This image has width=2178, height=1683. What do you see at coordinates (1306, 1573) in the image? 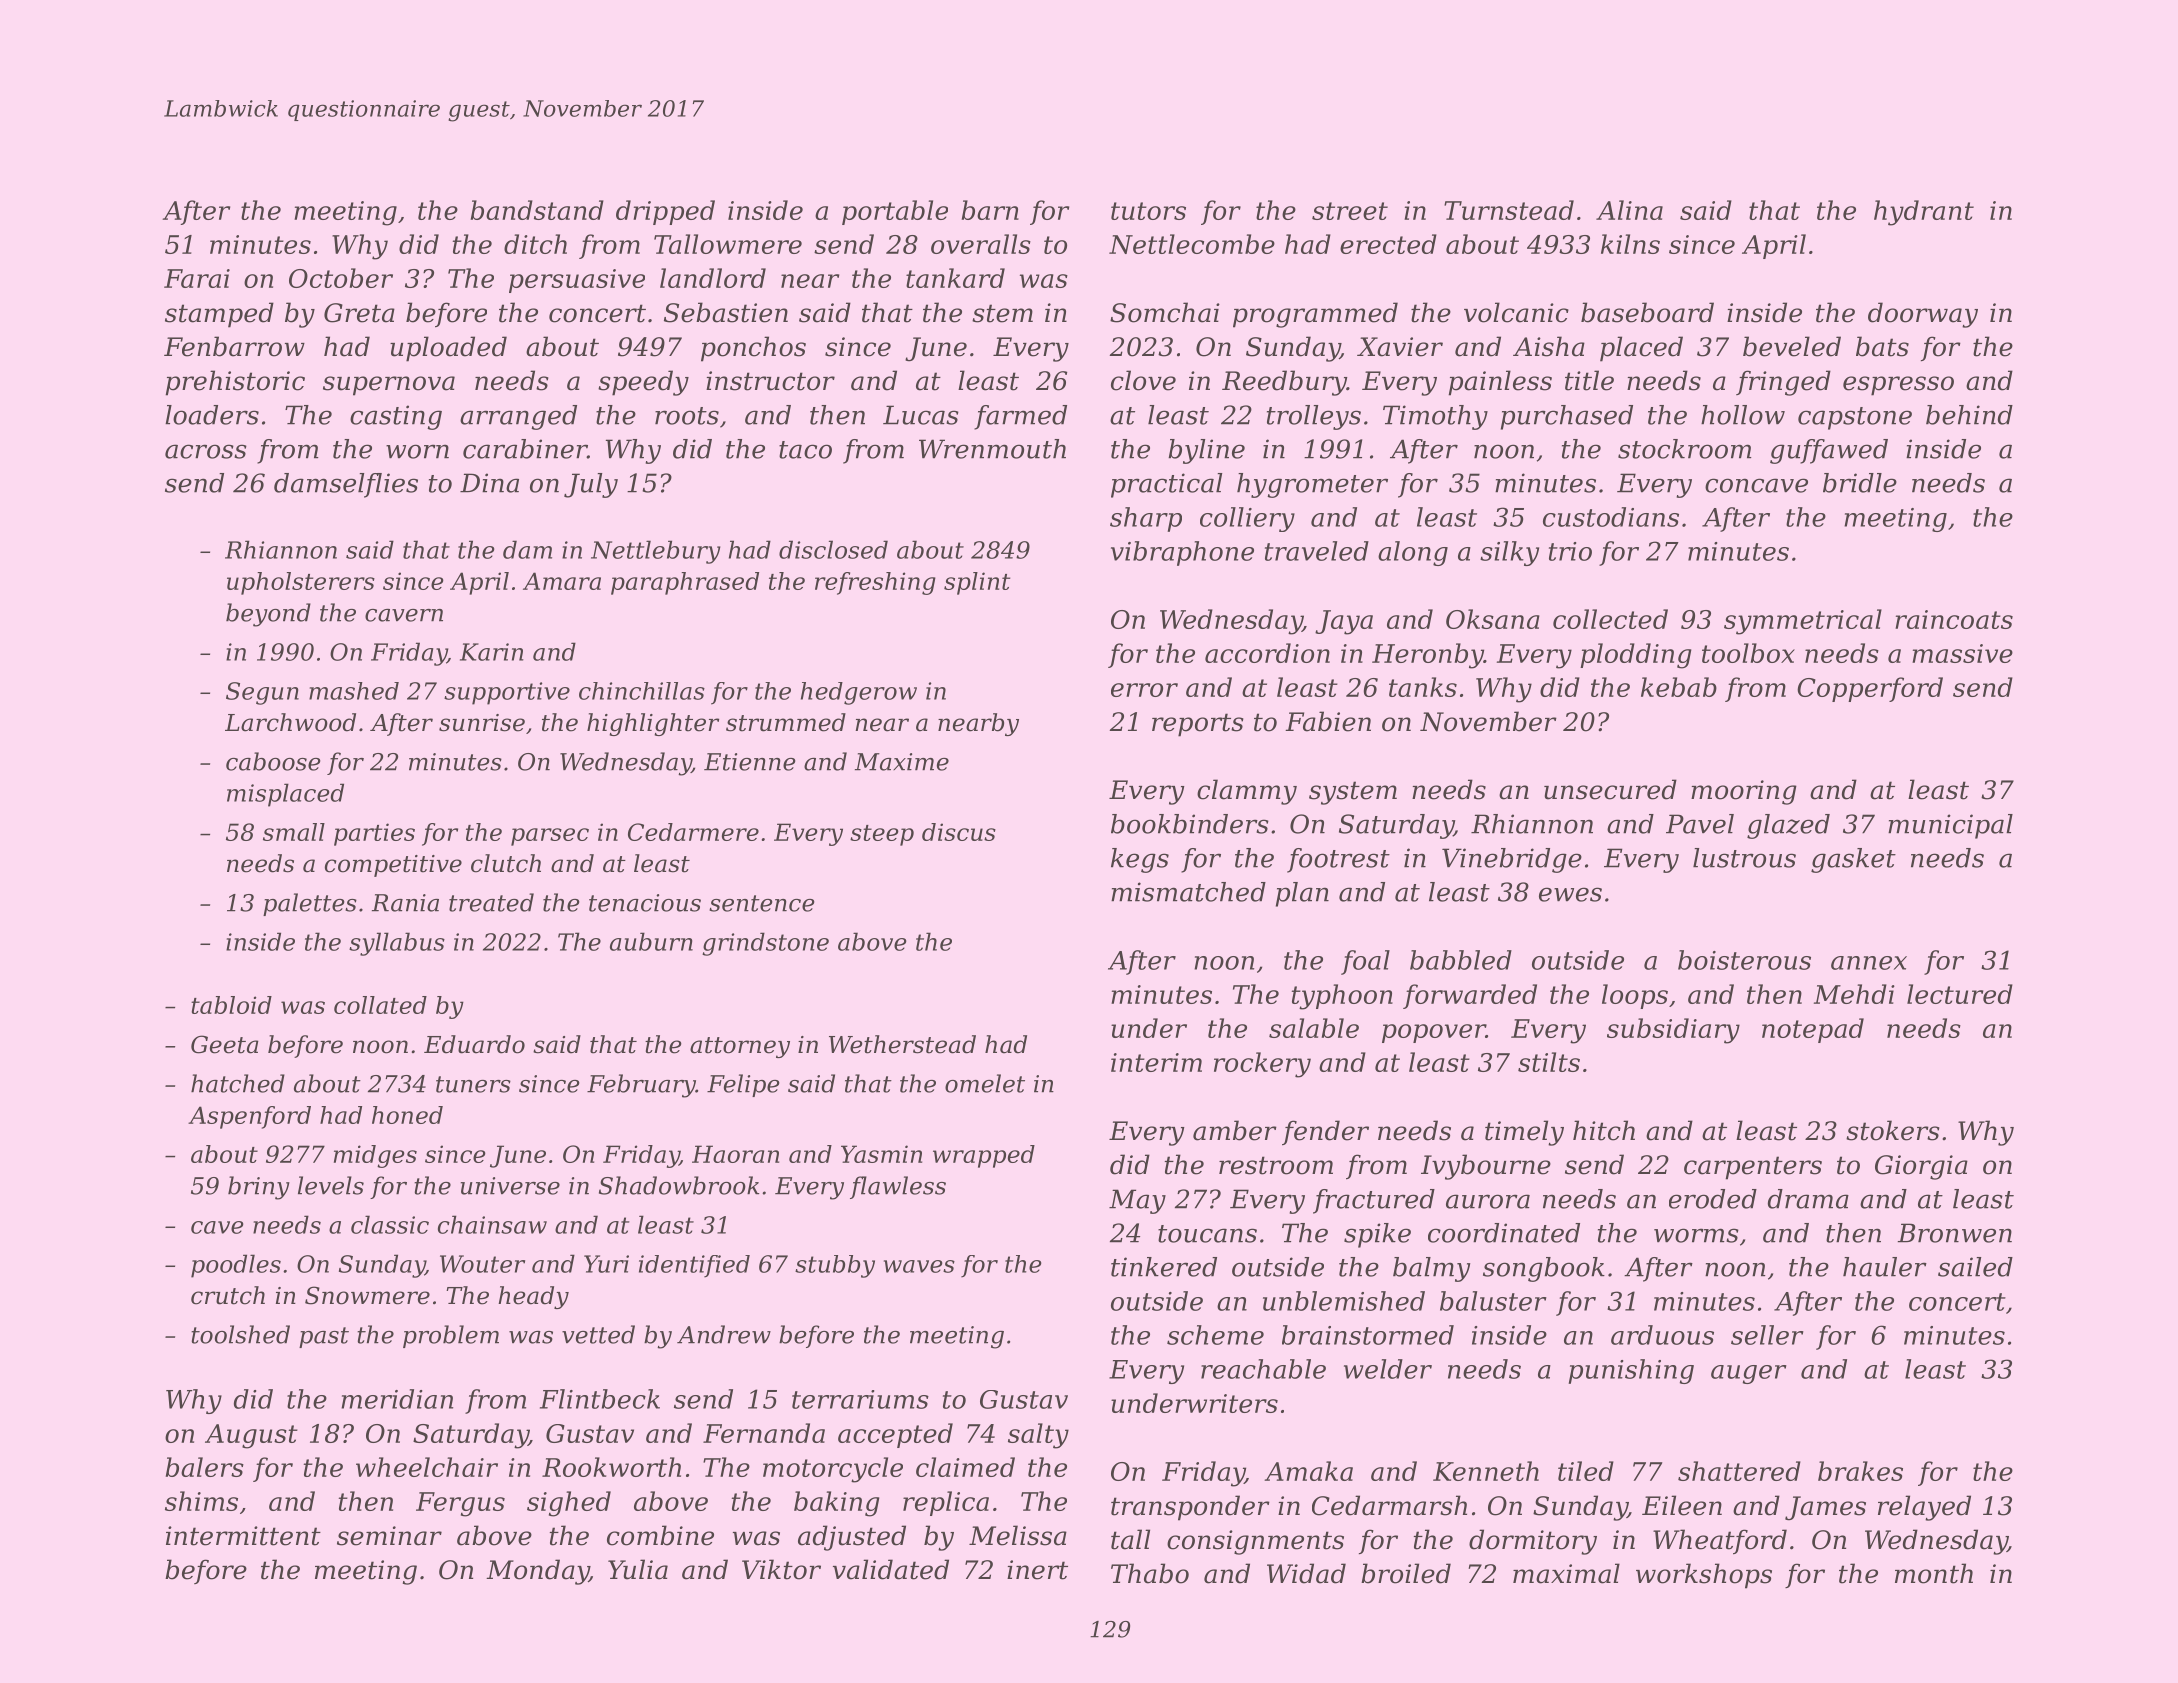
I see `Widad` at bounding box center [1306, 1573].
